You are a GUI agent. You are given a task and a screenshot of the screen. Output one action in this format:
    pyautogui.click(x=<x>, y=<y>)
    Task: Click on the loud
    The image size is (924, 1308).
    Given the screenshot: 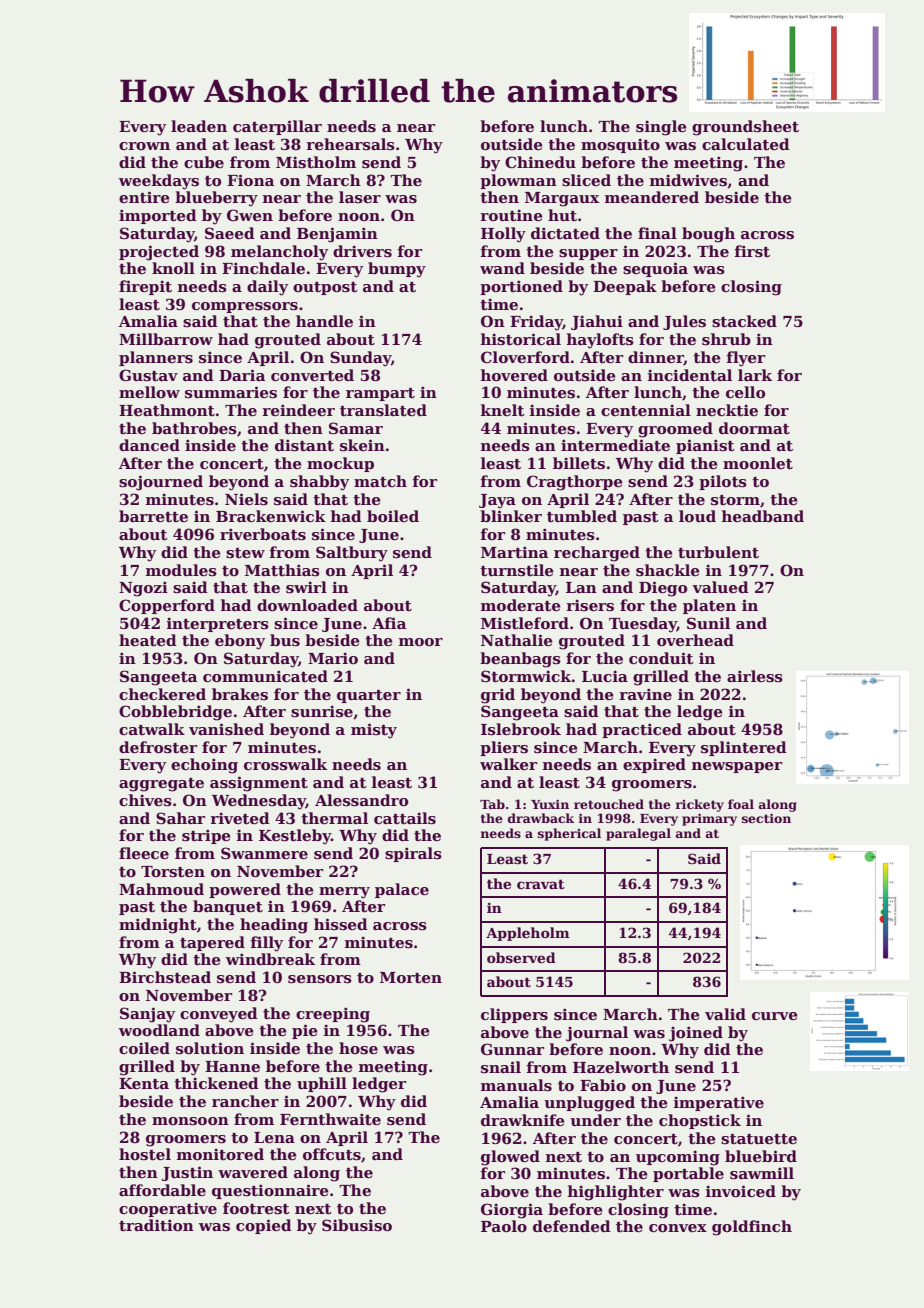 What is the action you would take?
    pyautogui.click(x=697, y=516)
